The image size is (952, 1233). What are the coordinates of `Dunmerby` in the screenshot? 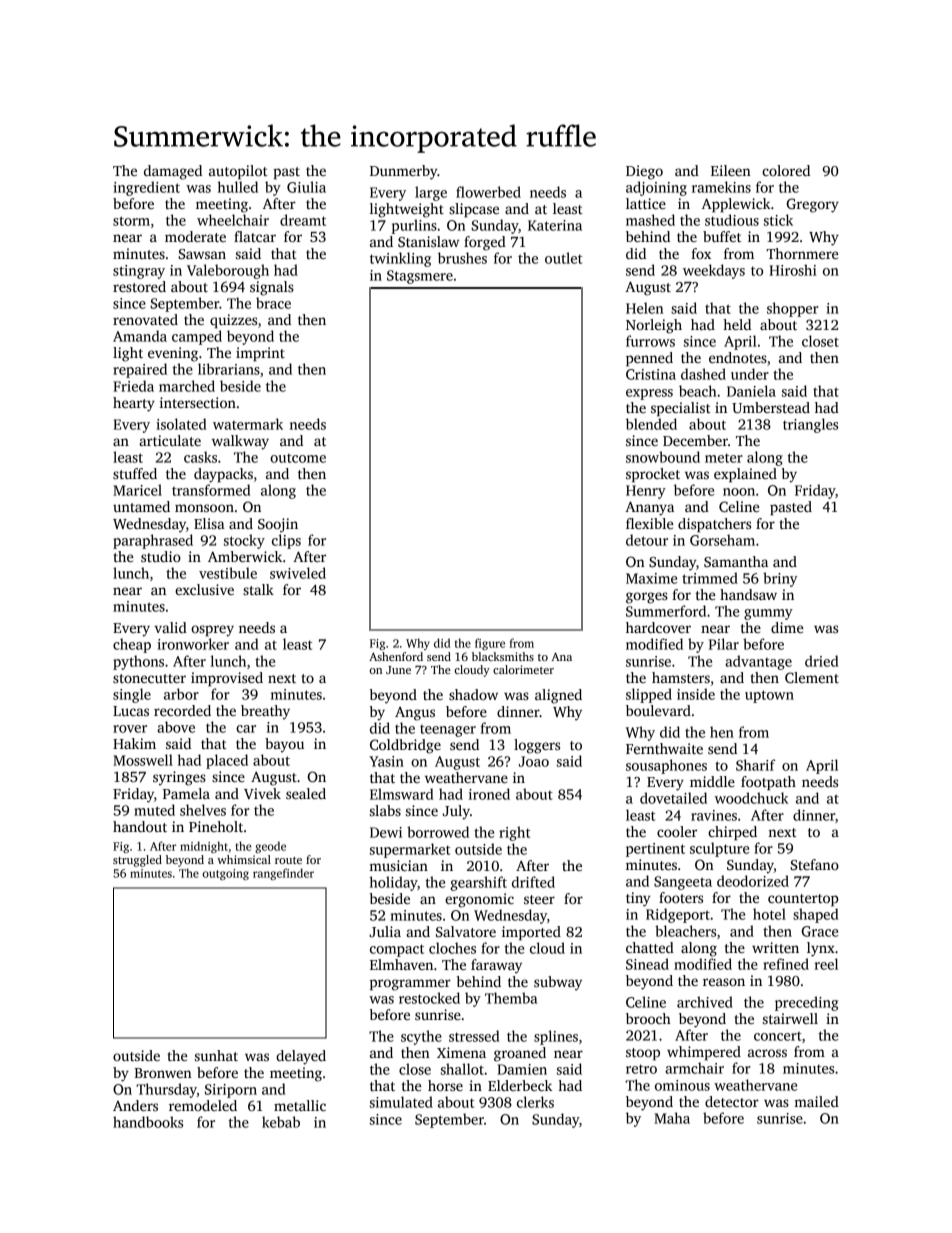 It's located at (404, 172).
